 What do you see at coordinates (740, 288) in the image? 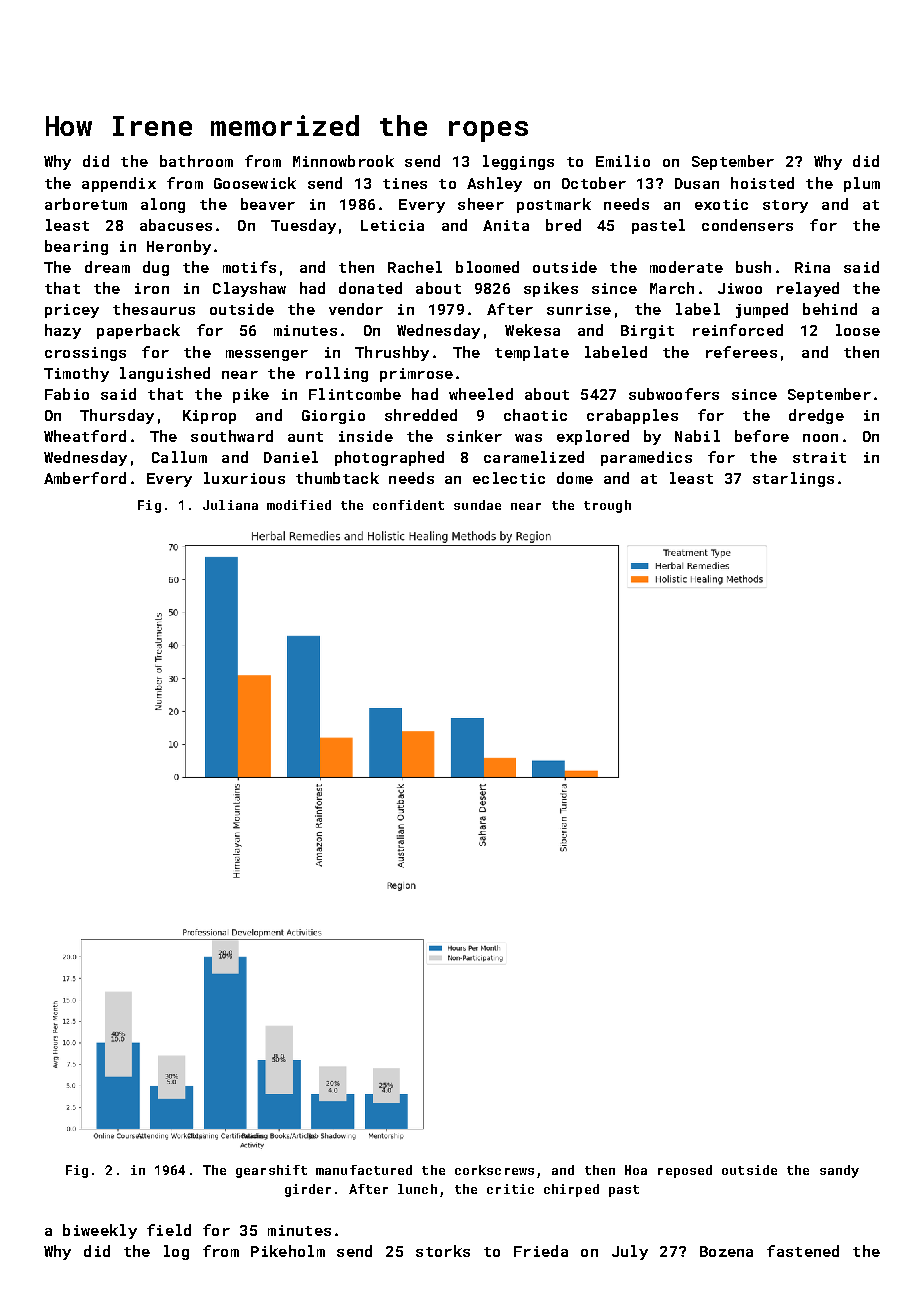
I see `Jiwoo` at bounding box center [740, 288].
